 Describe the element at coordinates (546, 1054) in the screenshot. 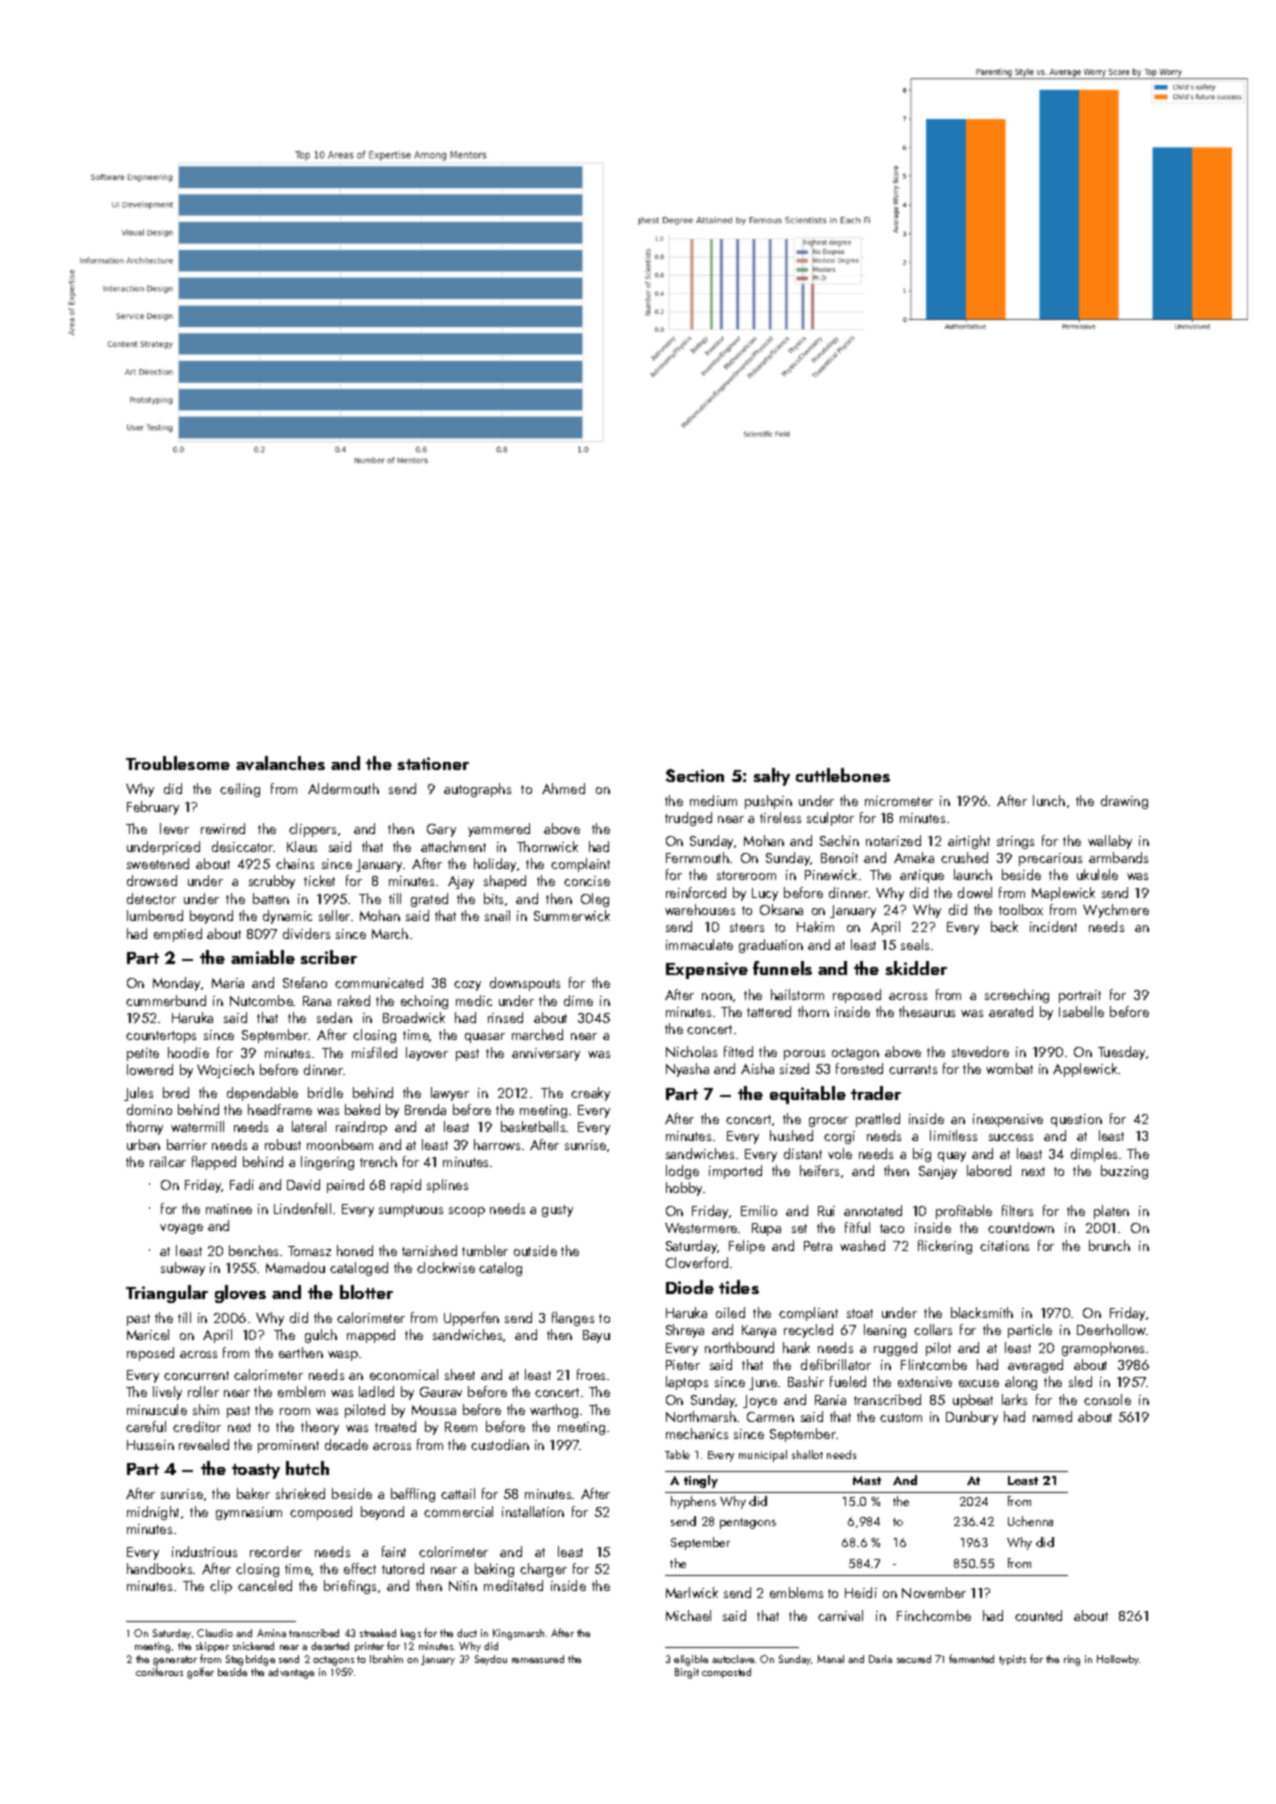

I see `anniversary` at that location.
